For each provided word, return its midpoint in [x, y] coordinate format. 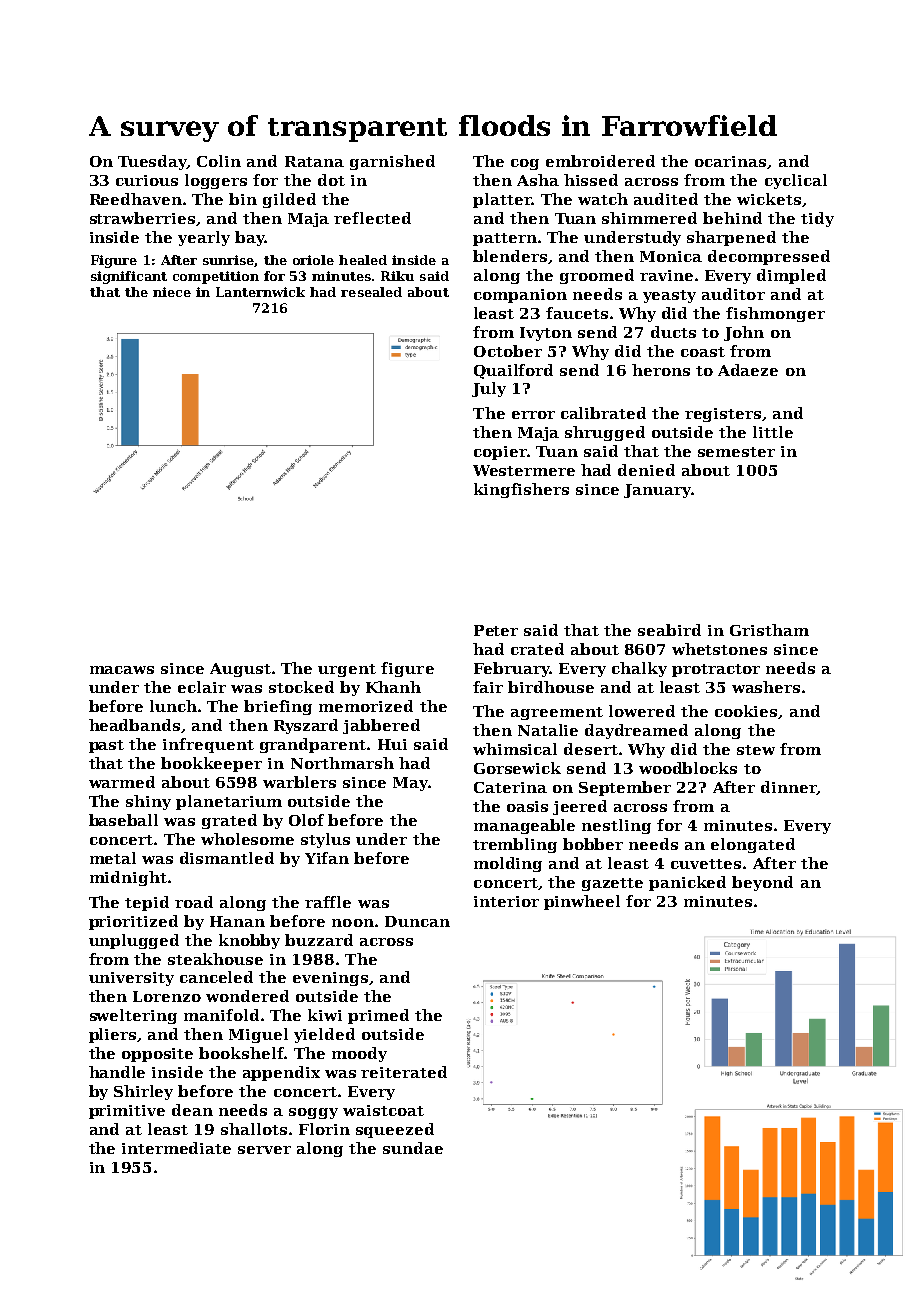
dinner [789, 788]
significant [129, 277]
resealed [371, 292]
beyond [762, 883]
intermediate [176, 1148]
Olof [306, 820]
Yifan [327, 858]
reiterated [404, 1072]
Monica [671, 256]
